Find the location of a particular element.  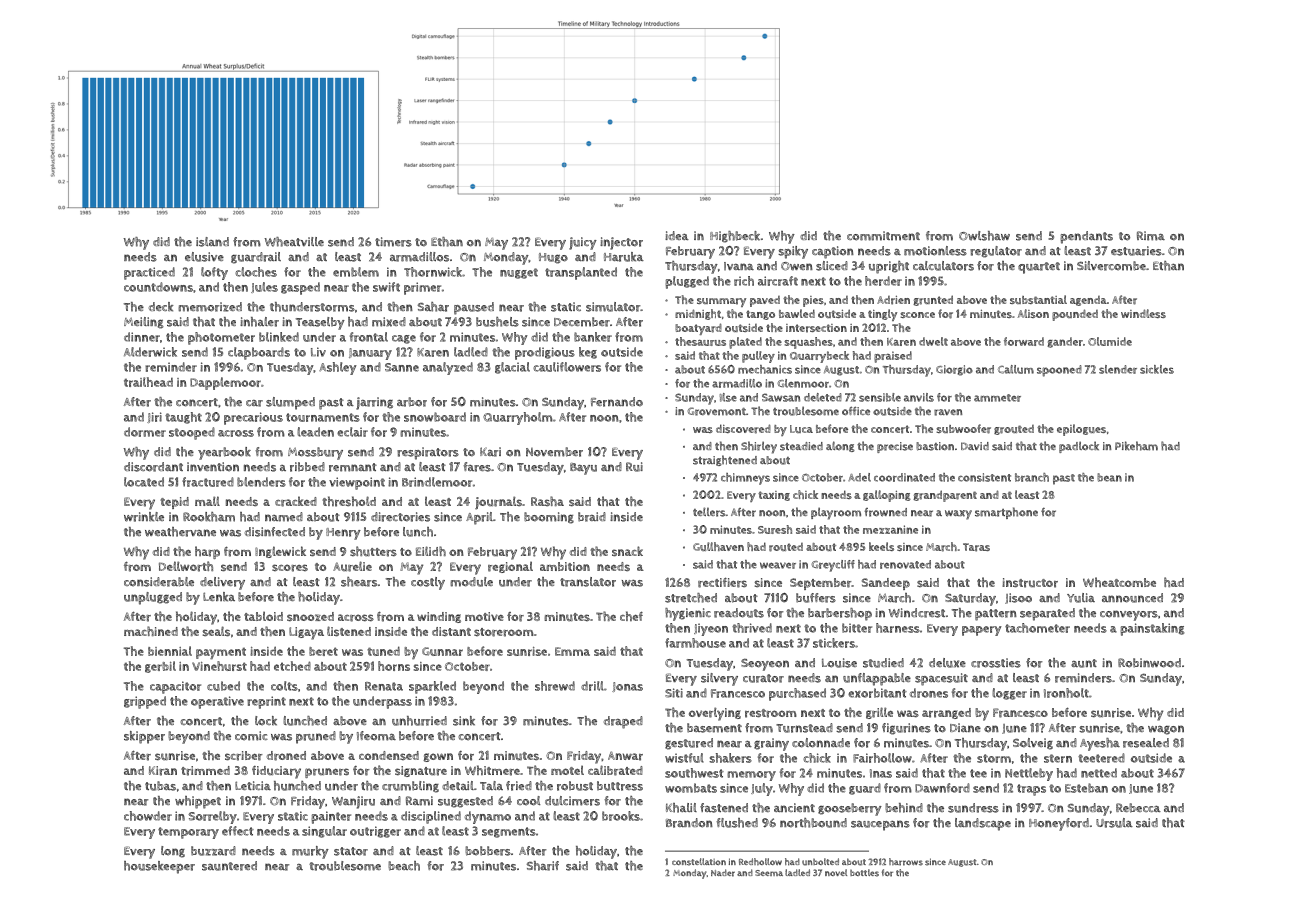

bean is located at coordinates (1109, 477).
